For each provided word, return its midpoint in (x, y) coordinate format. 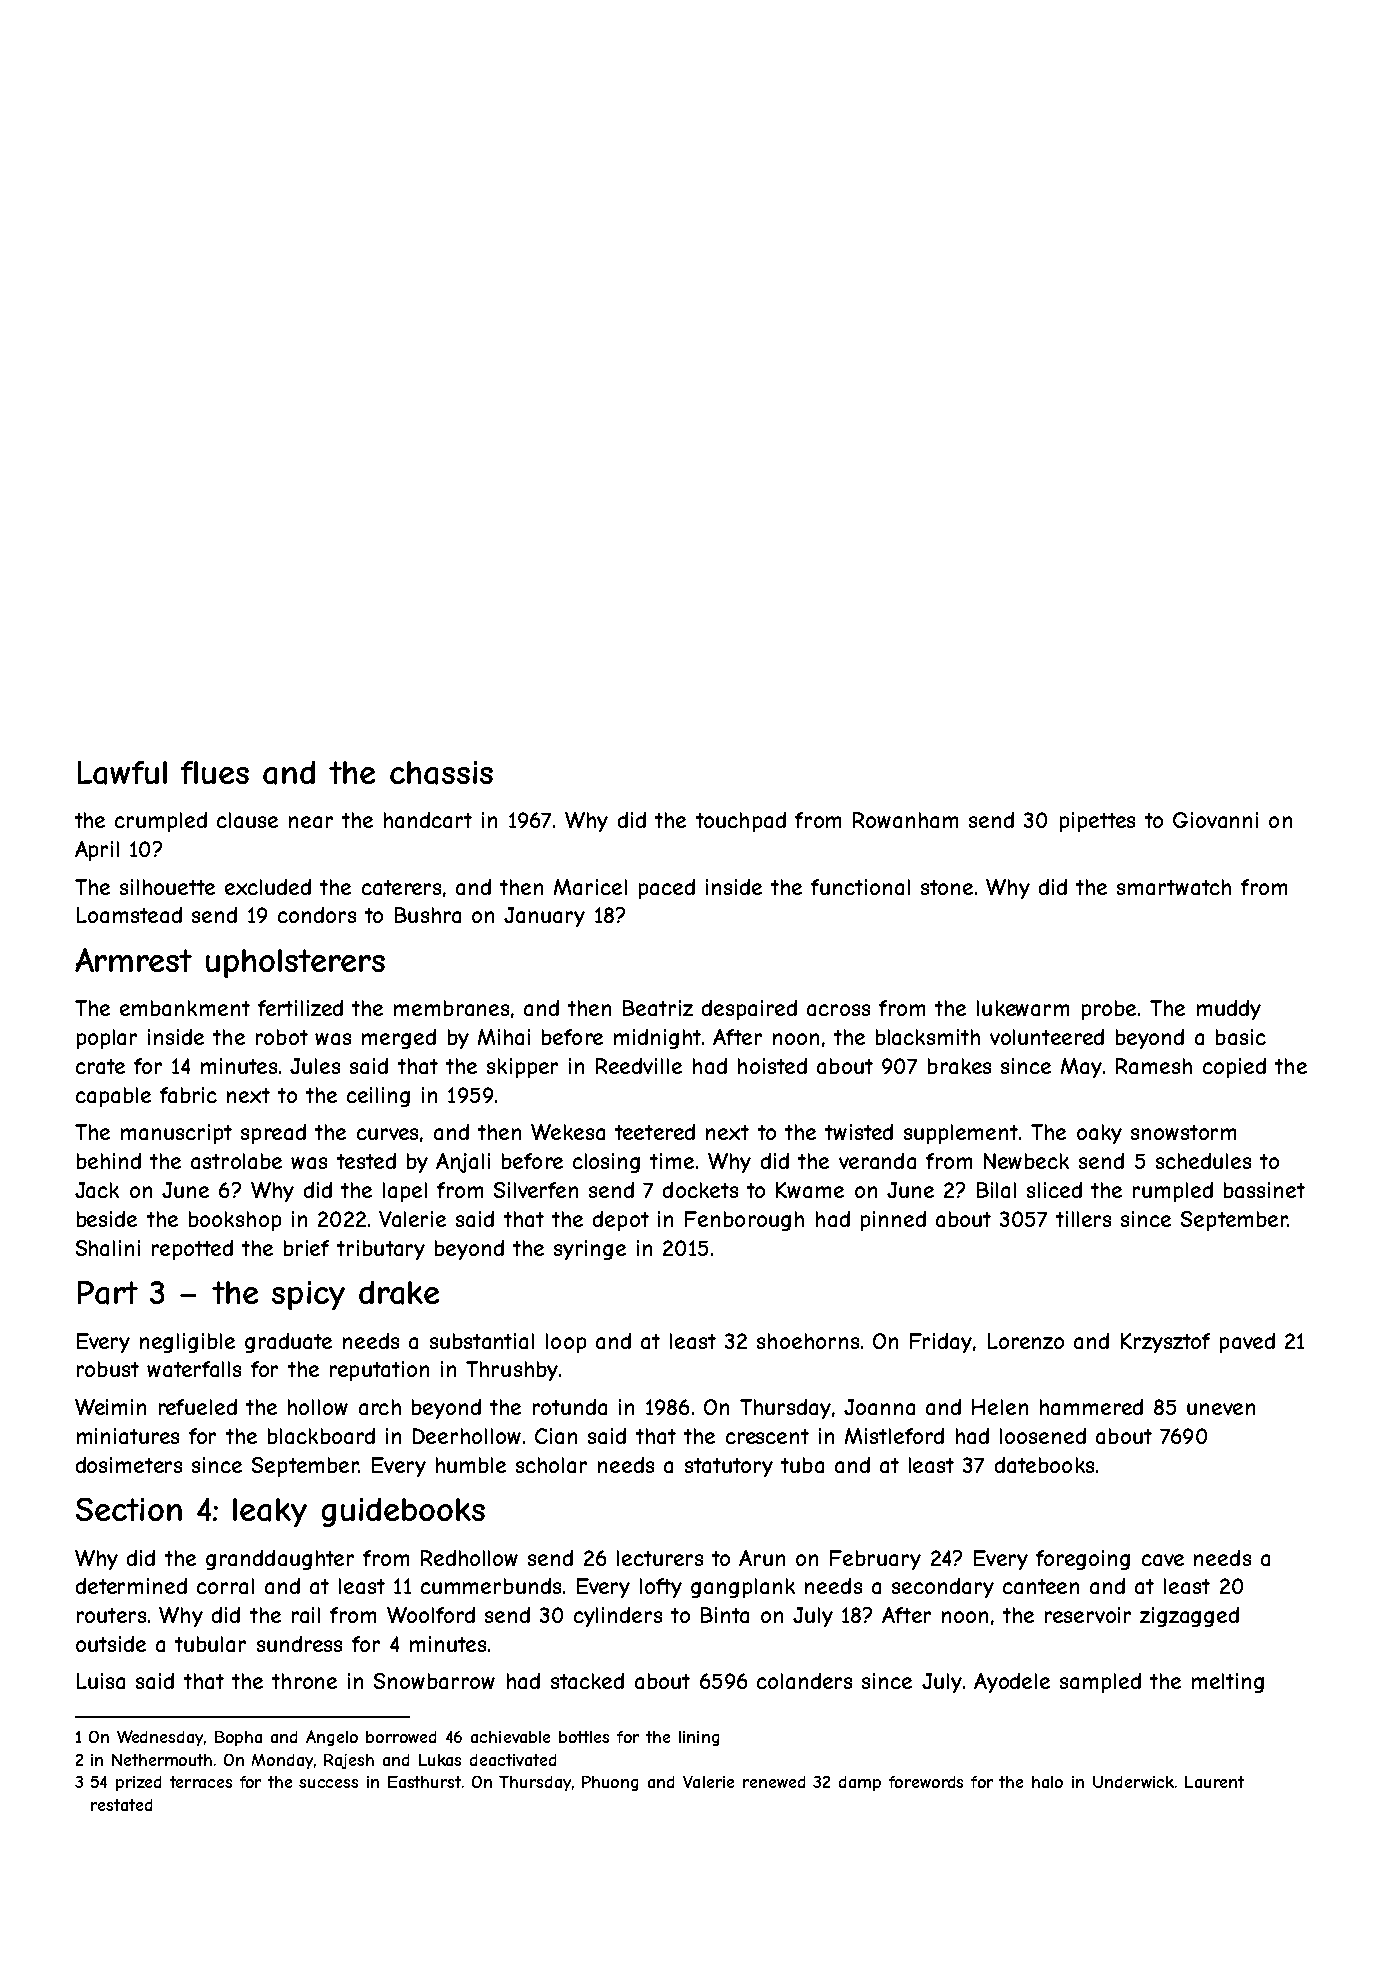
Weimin (110, 1407)
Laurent (1214, 1782)
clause (247, 820)
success (328, 1783)
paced (667, 889)
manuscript (176, 1134)
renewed (774, 1782)
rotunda (570, 1407)
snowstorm (1183, 1132)
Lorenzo (1026, 1341)
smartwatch (1174, 887)
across (838, 1010)
